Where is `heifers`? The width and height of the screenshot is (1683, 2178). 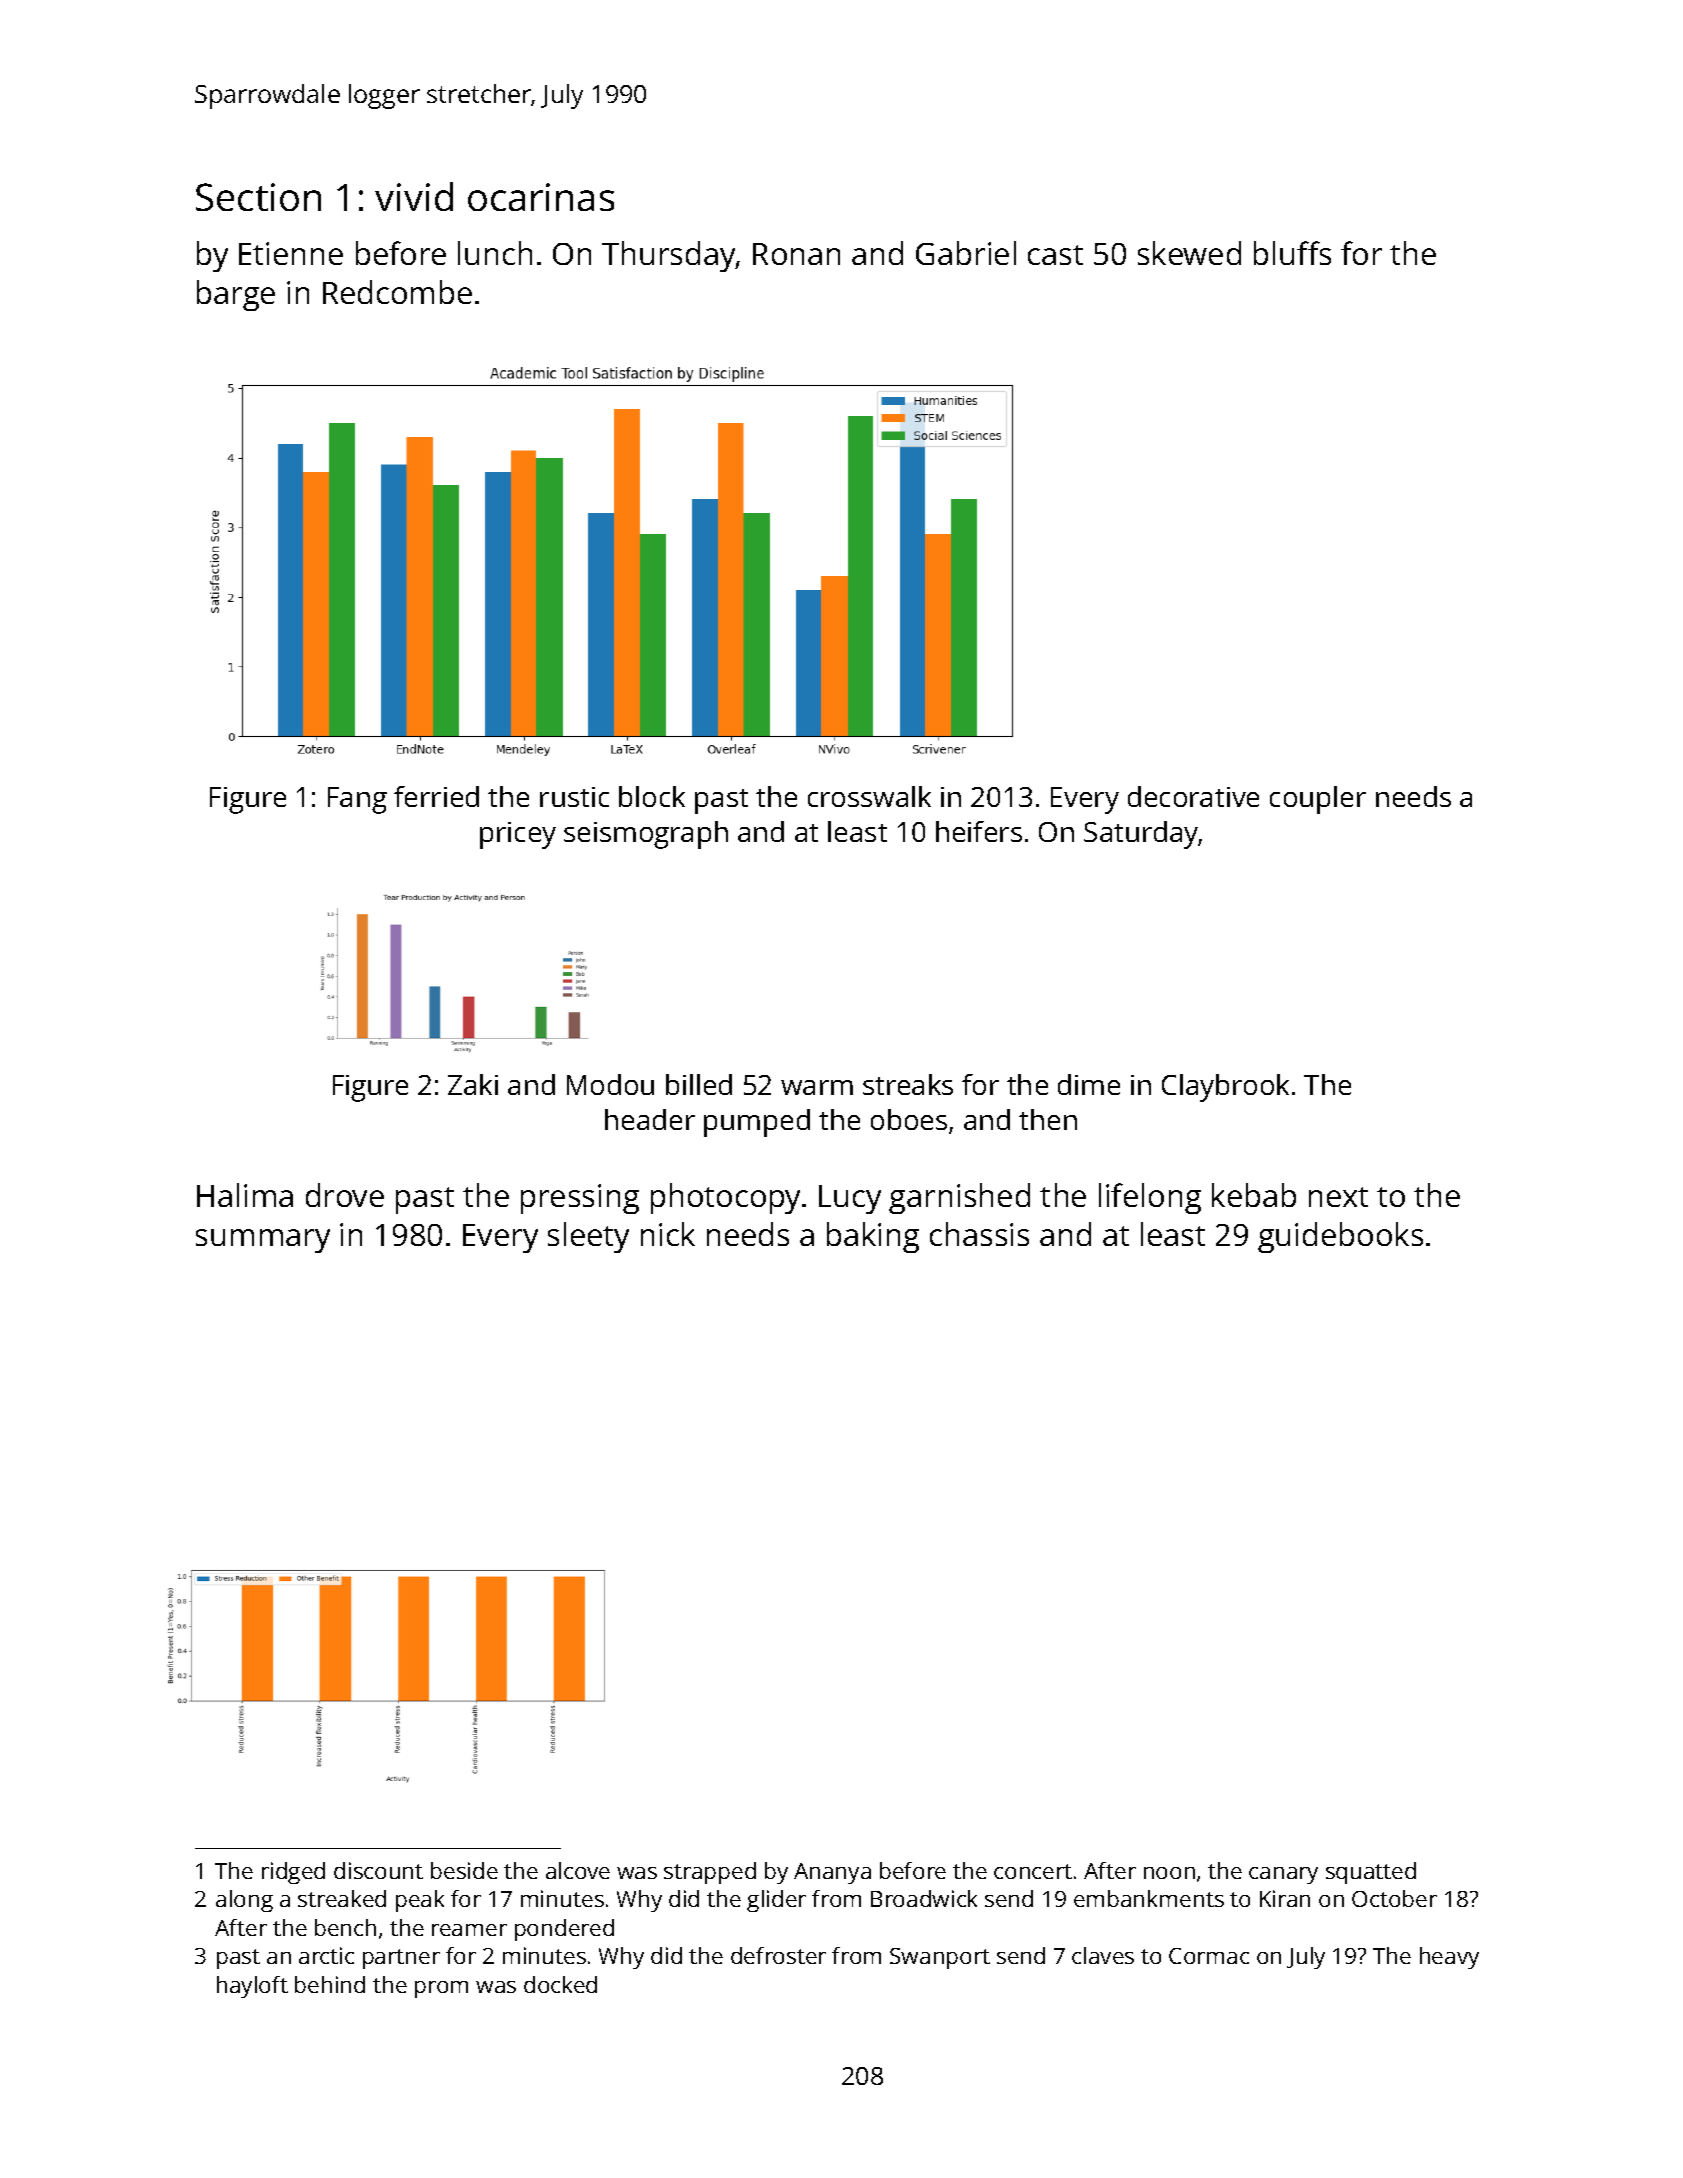 heifers is located at coordinates (979, 831).
